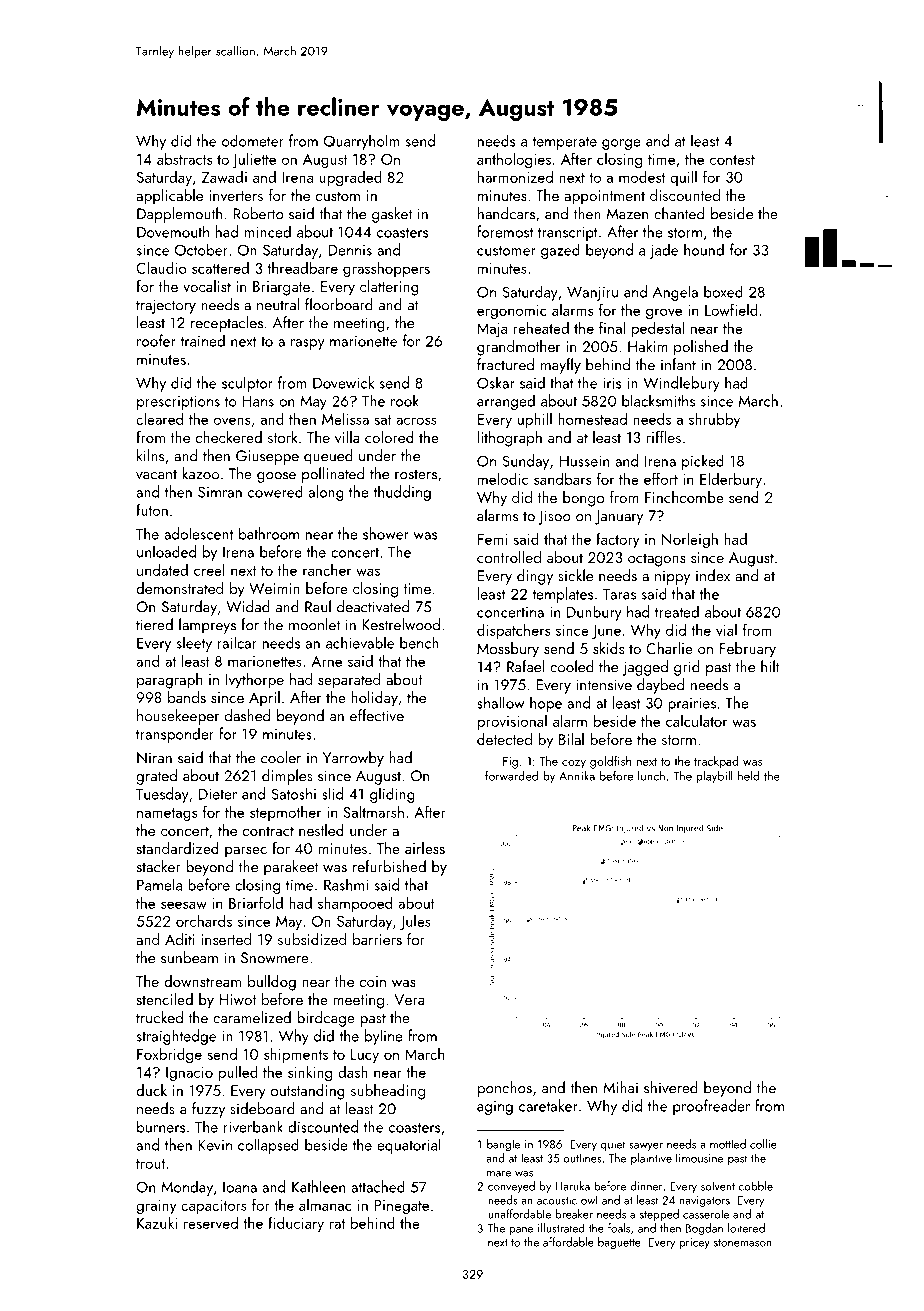  I want to click on jagged, so click(645, 668).
